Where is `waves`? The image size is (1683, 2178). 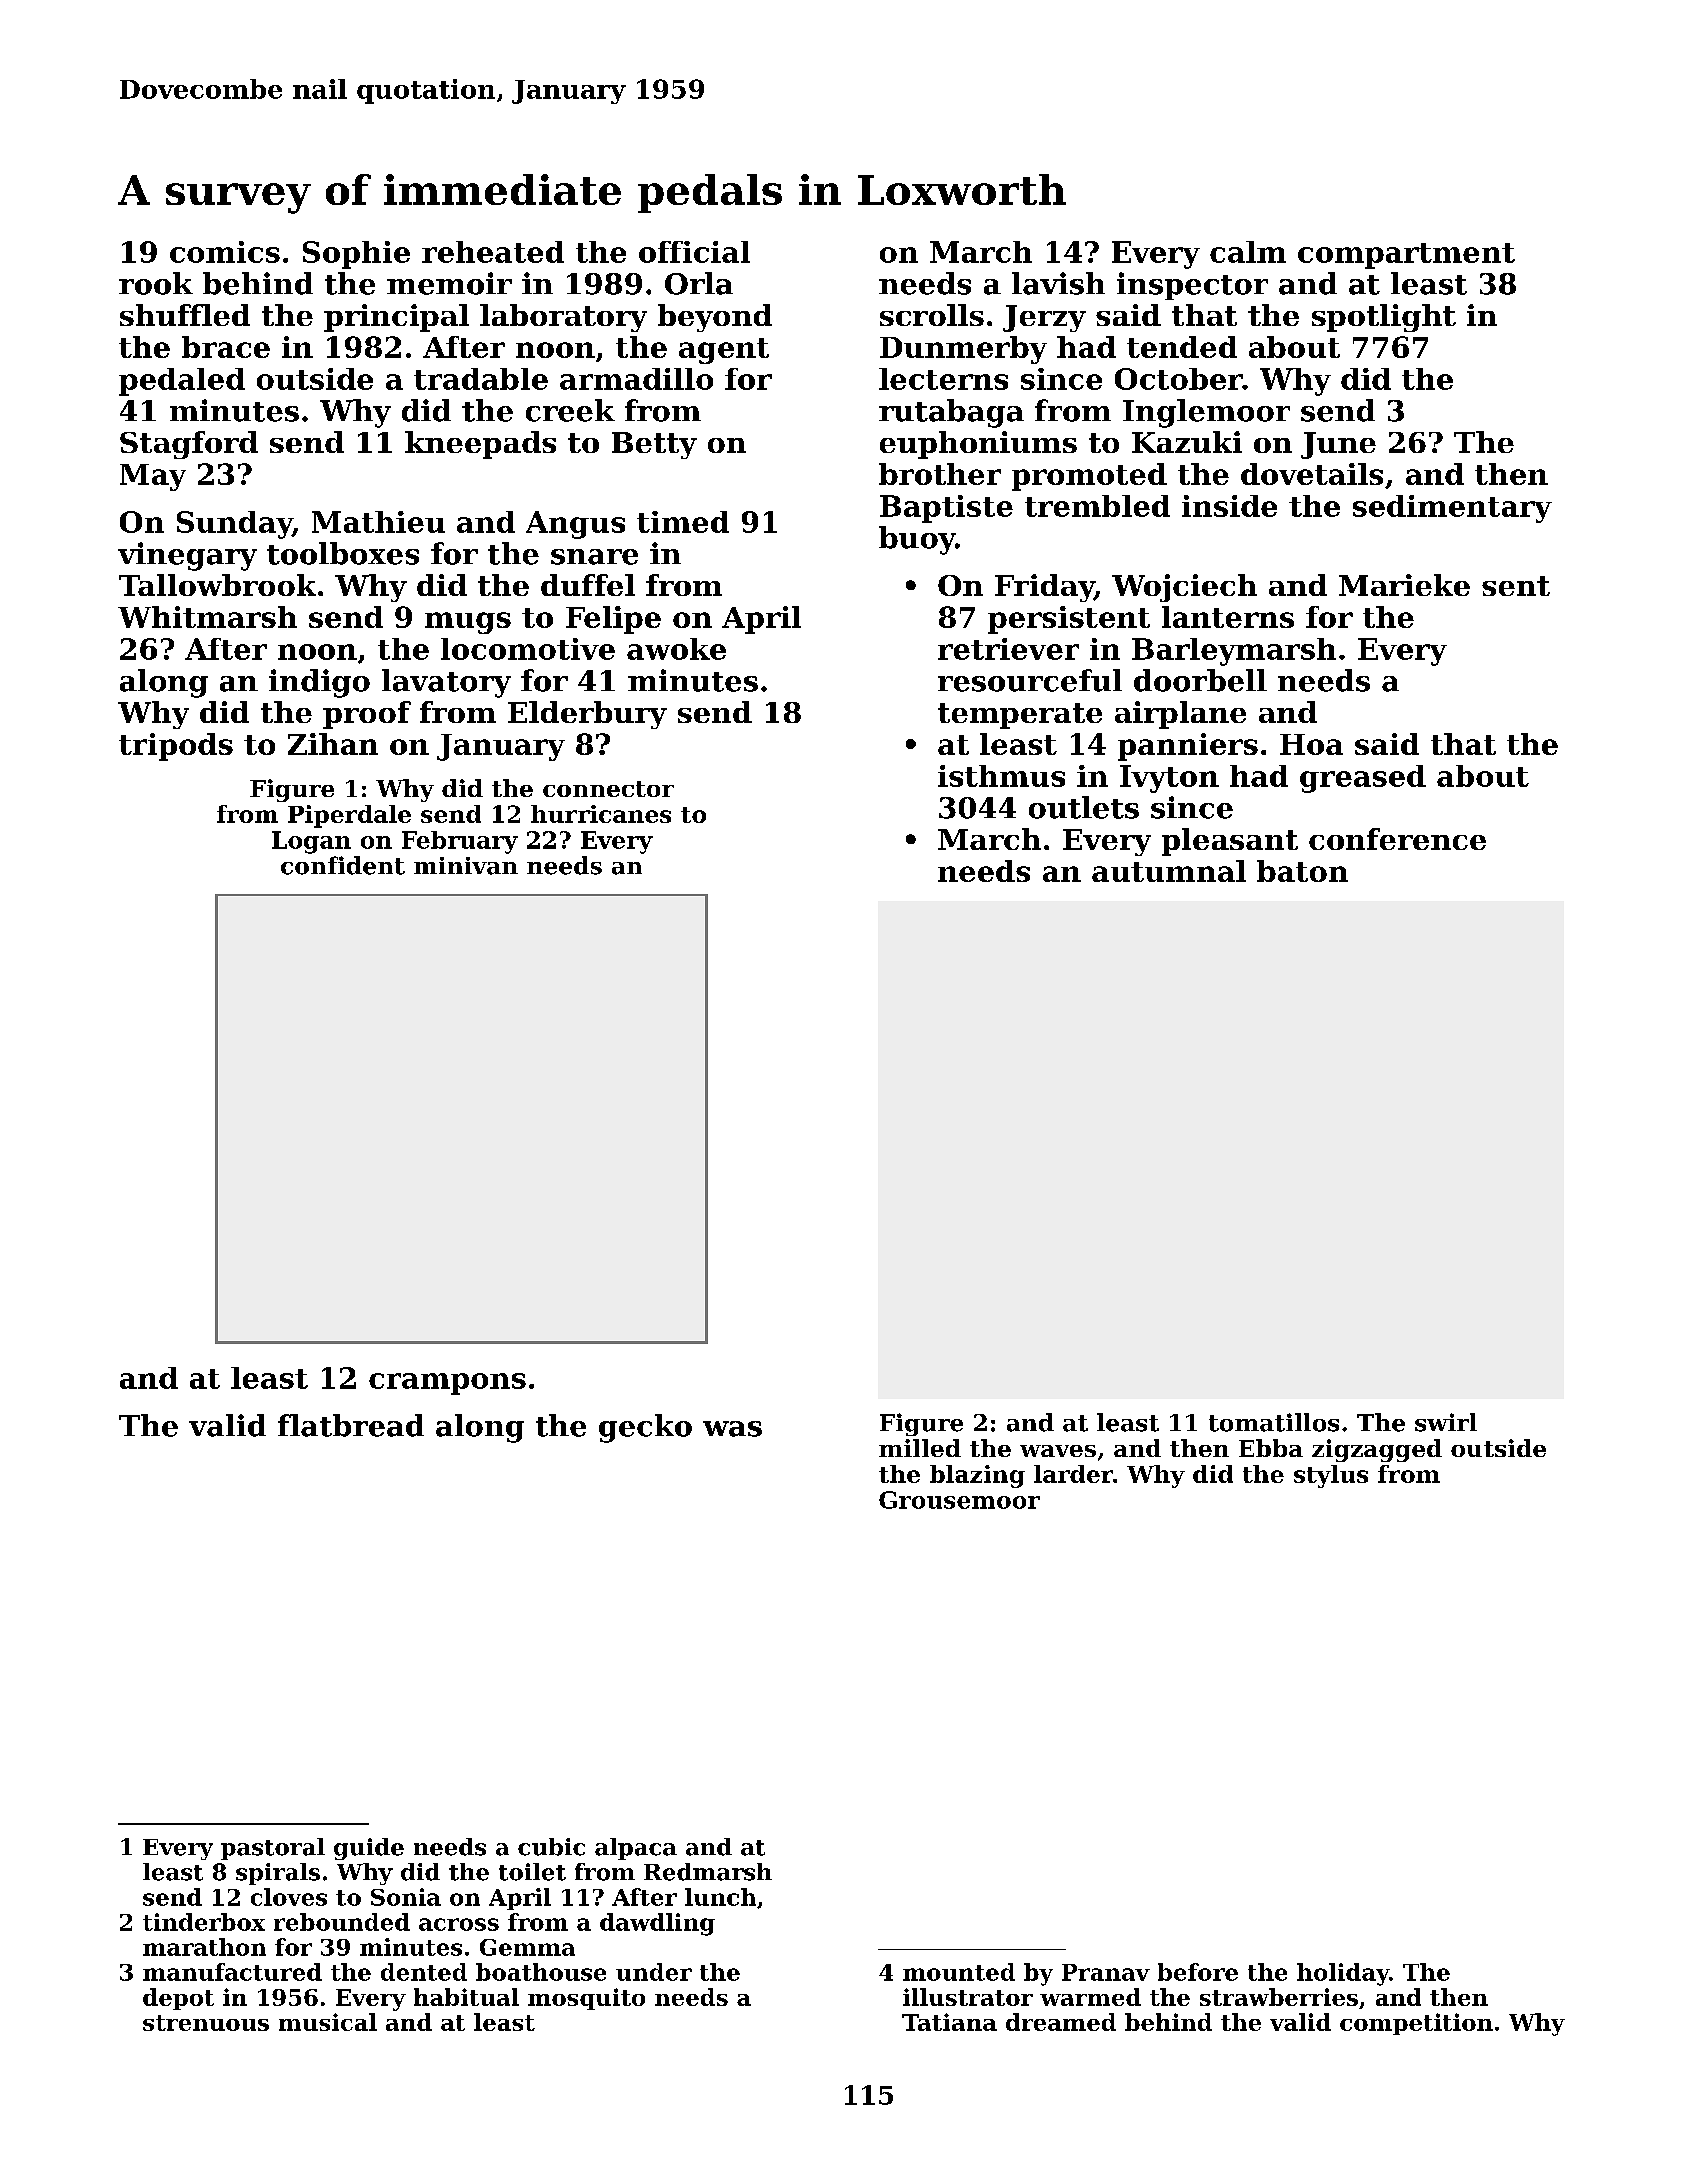 waves is located at coordinates (1058, 1451).
